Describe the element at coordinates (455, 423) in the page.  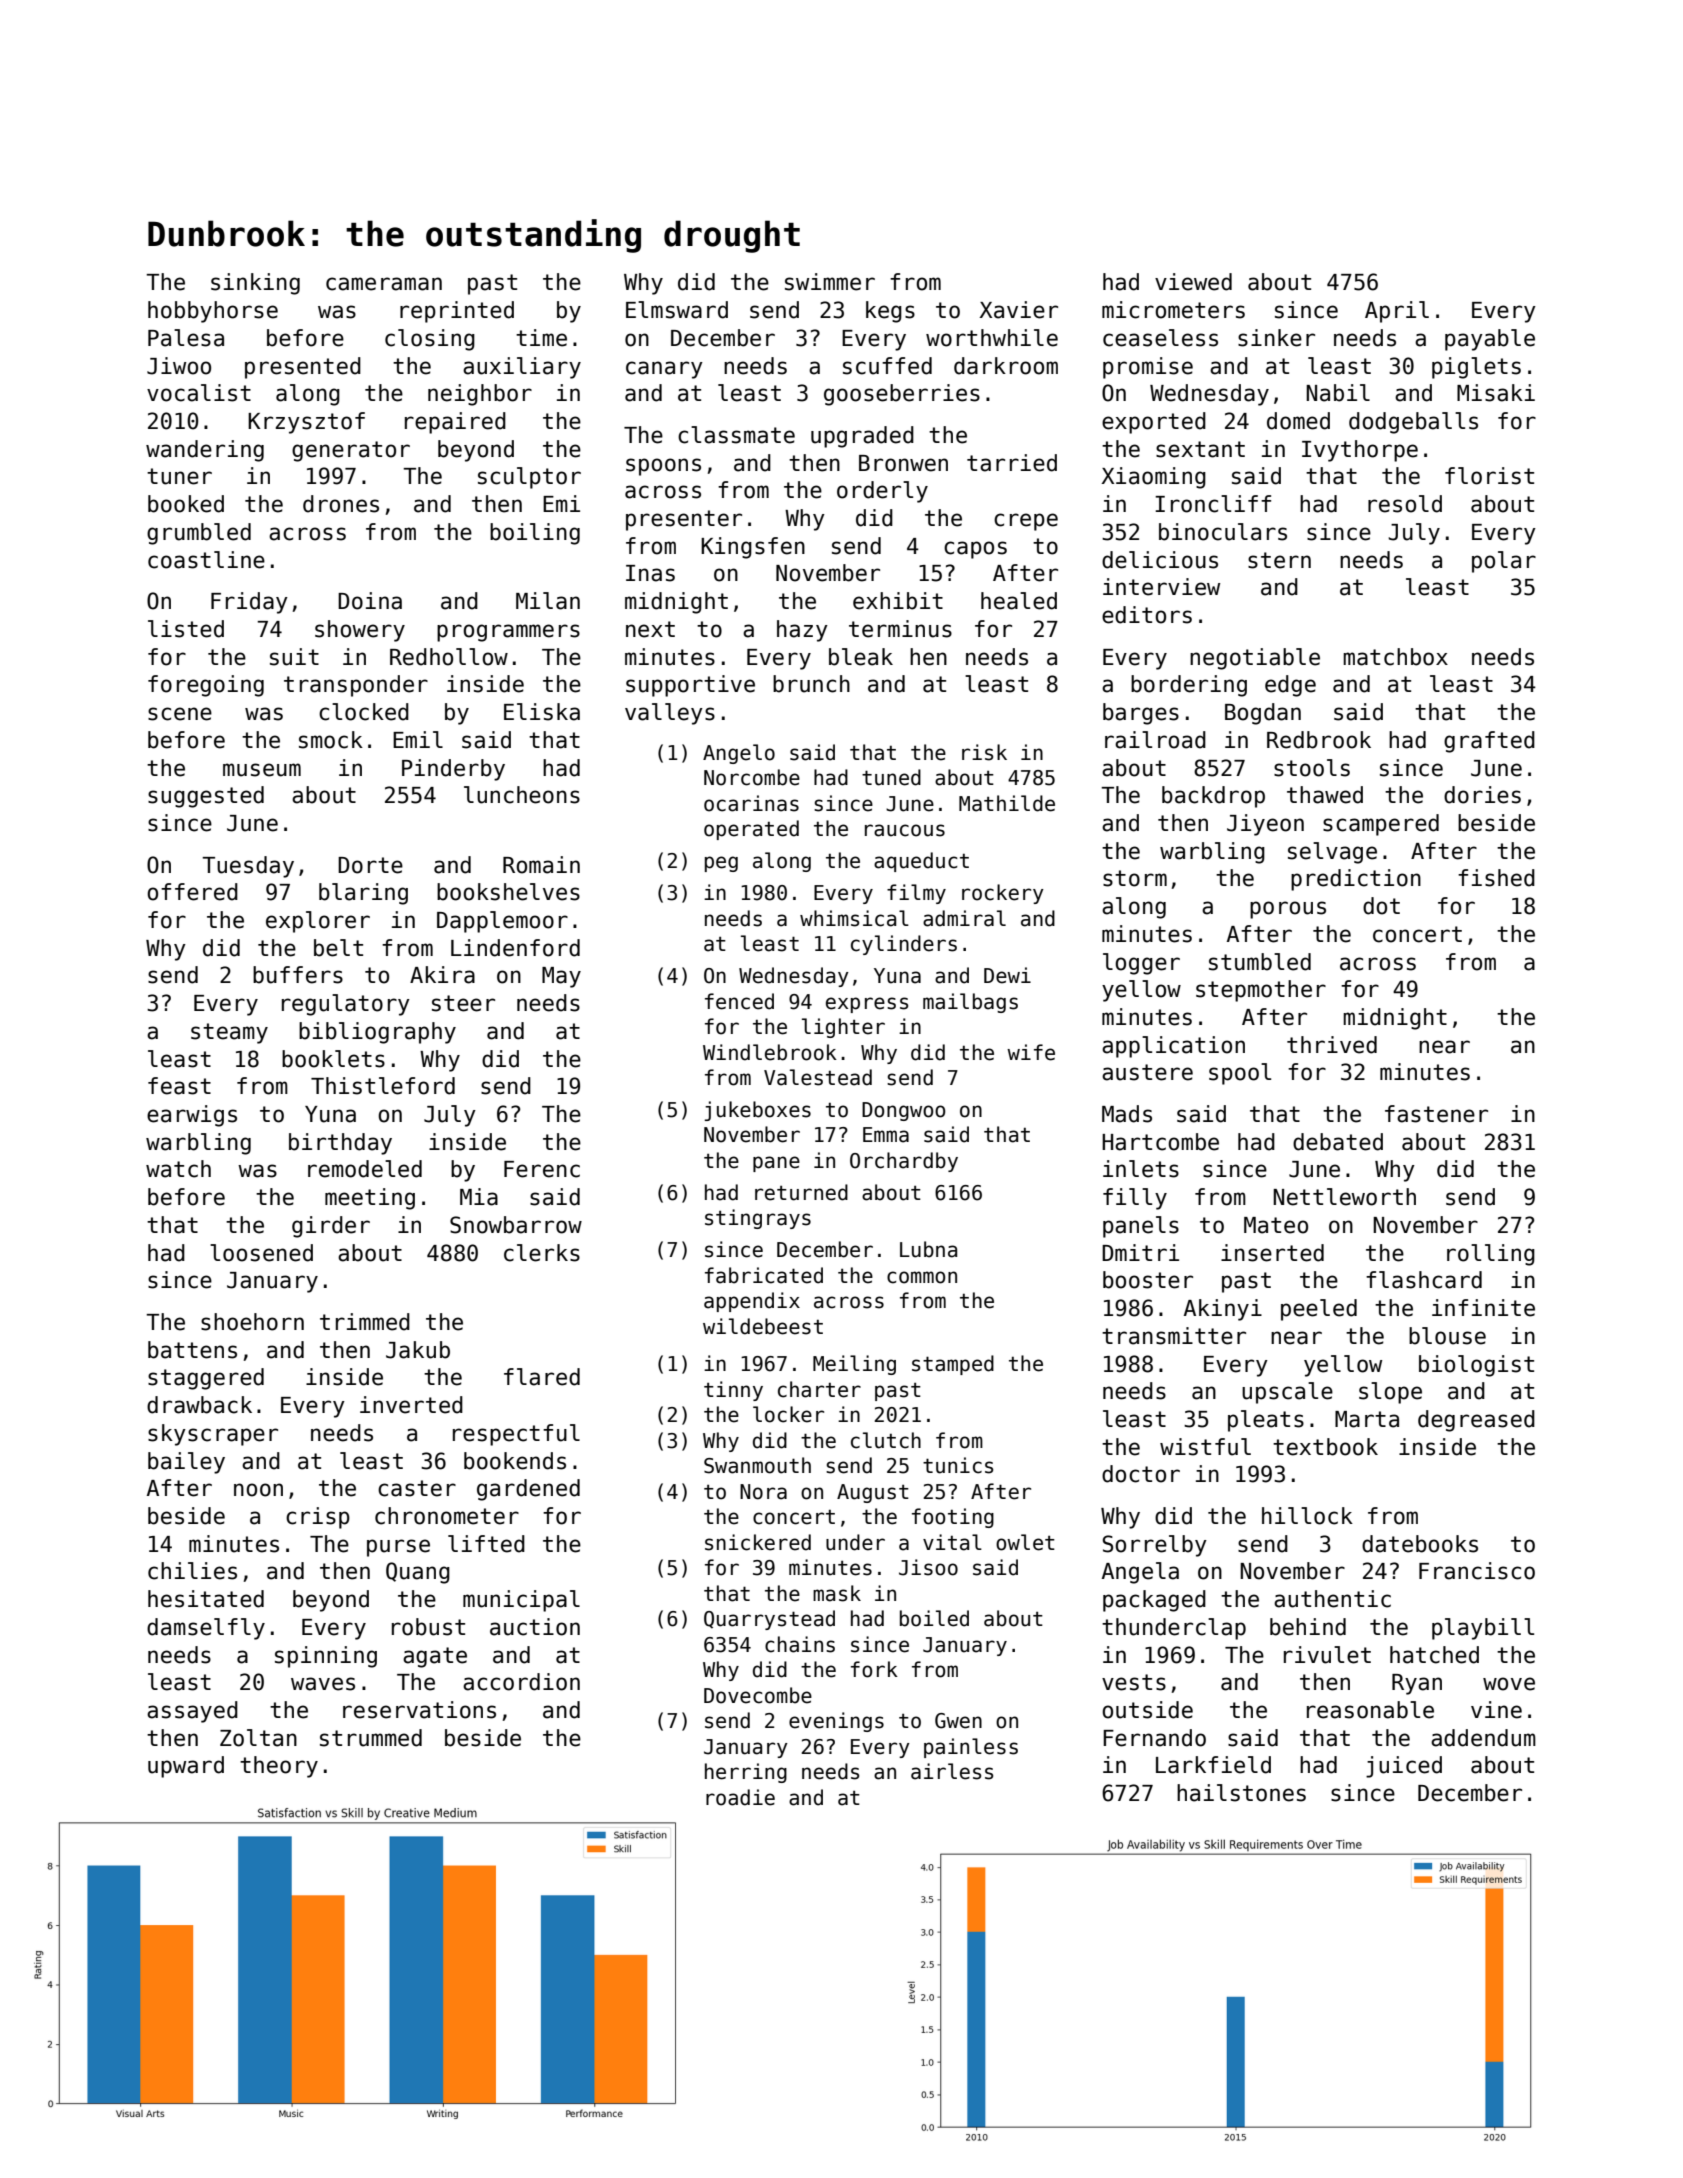
I see `repaired` at that location.
